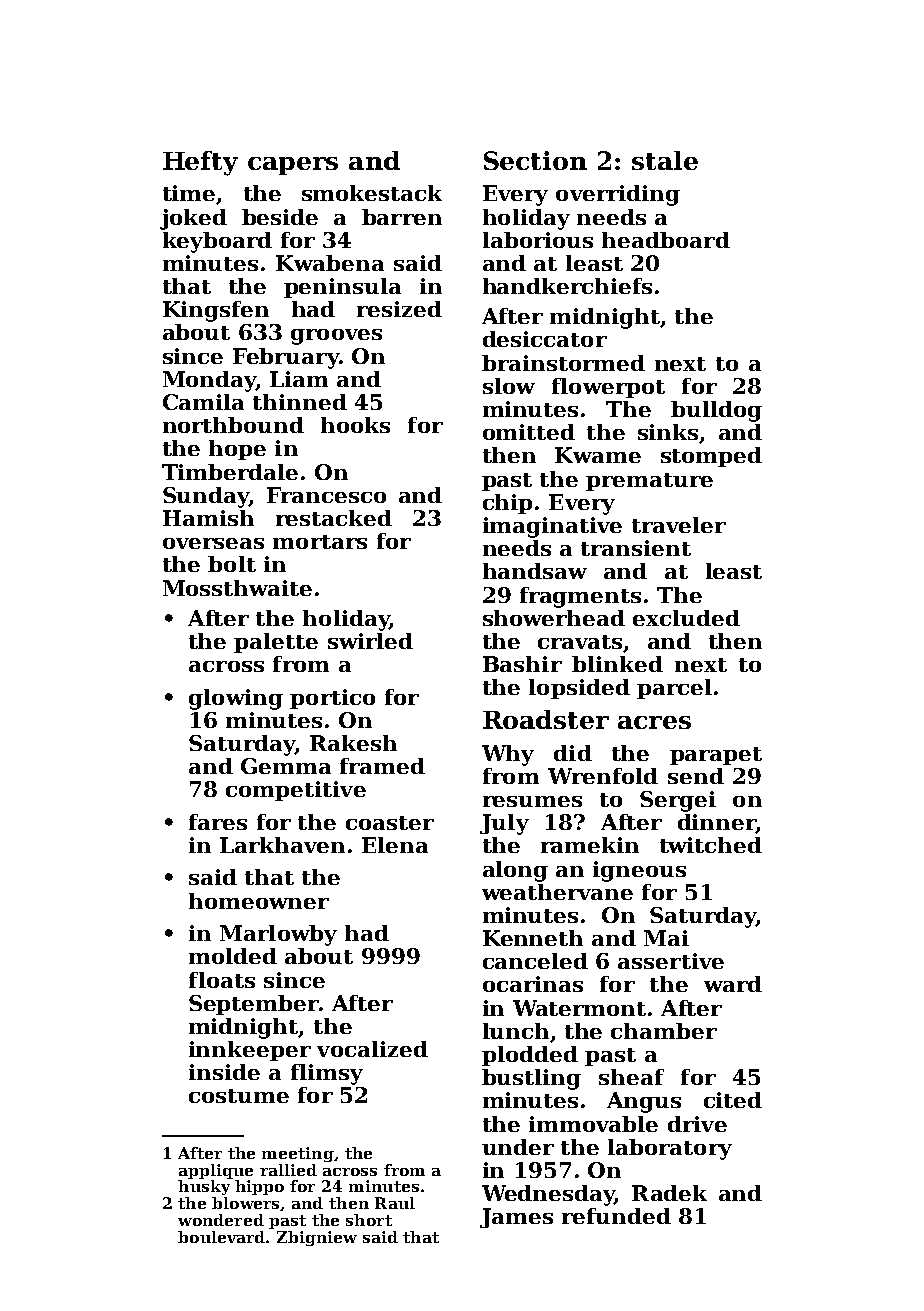 The width and height of the screenshot is (924, 1311). Describe the element at coordinates (545, 339) in the screenshot. I see `desiccator` at that location.
